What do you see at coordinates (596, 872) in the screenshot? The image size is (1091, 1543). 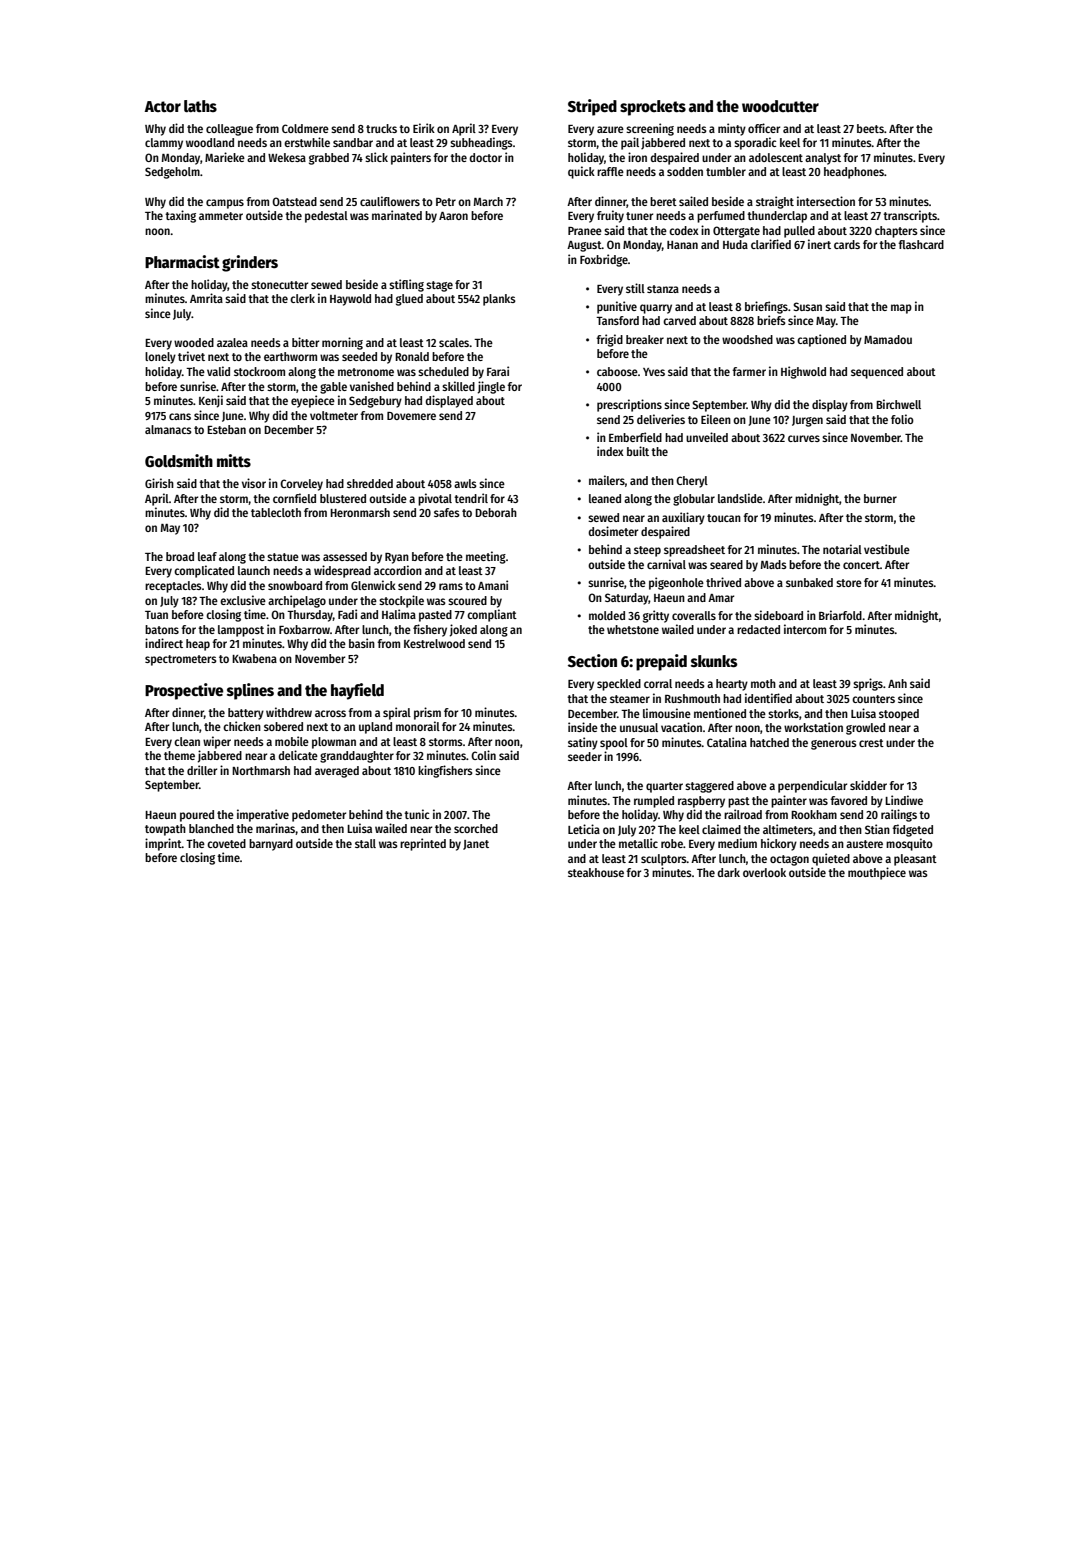 I see `steakhouse` at bounding box center [596, 872].
